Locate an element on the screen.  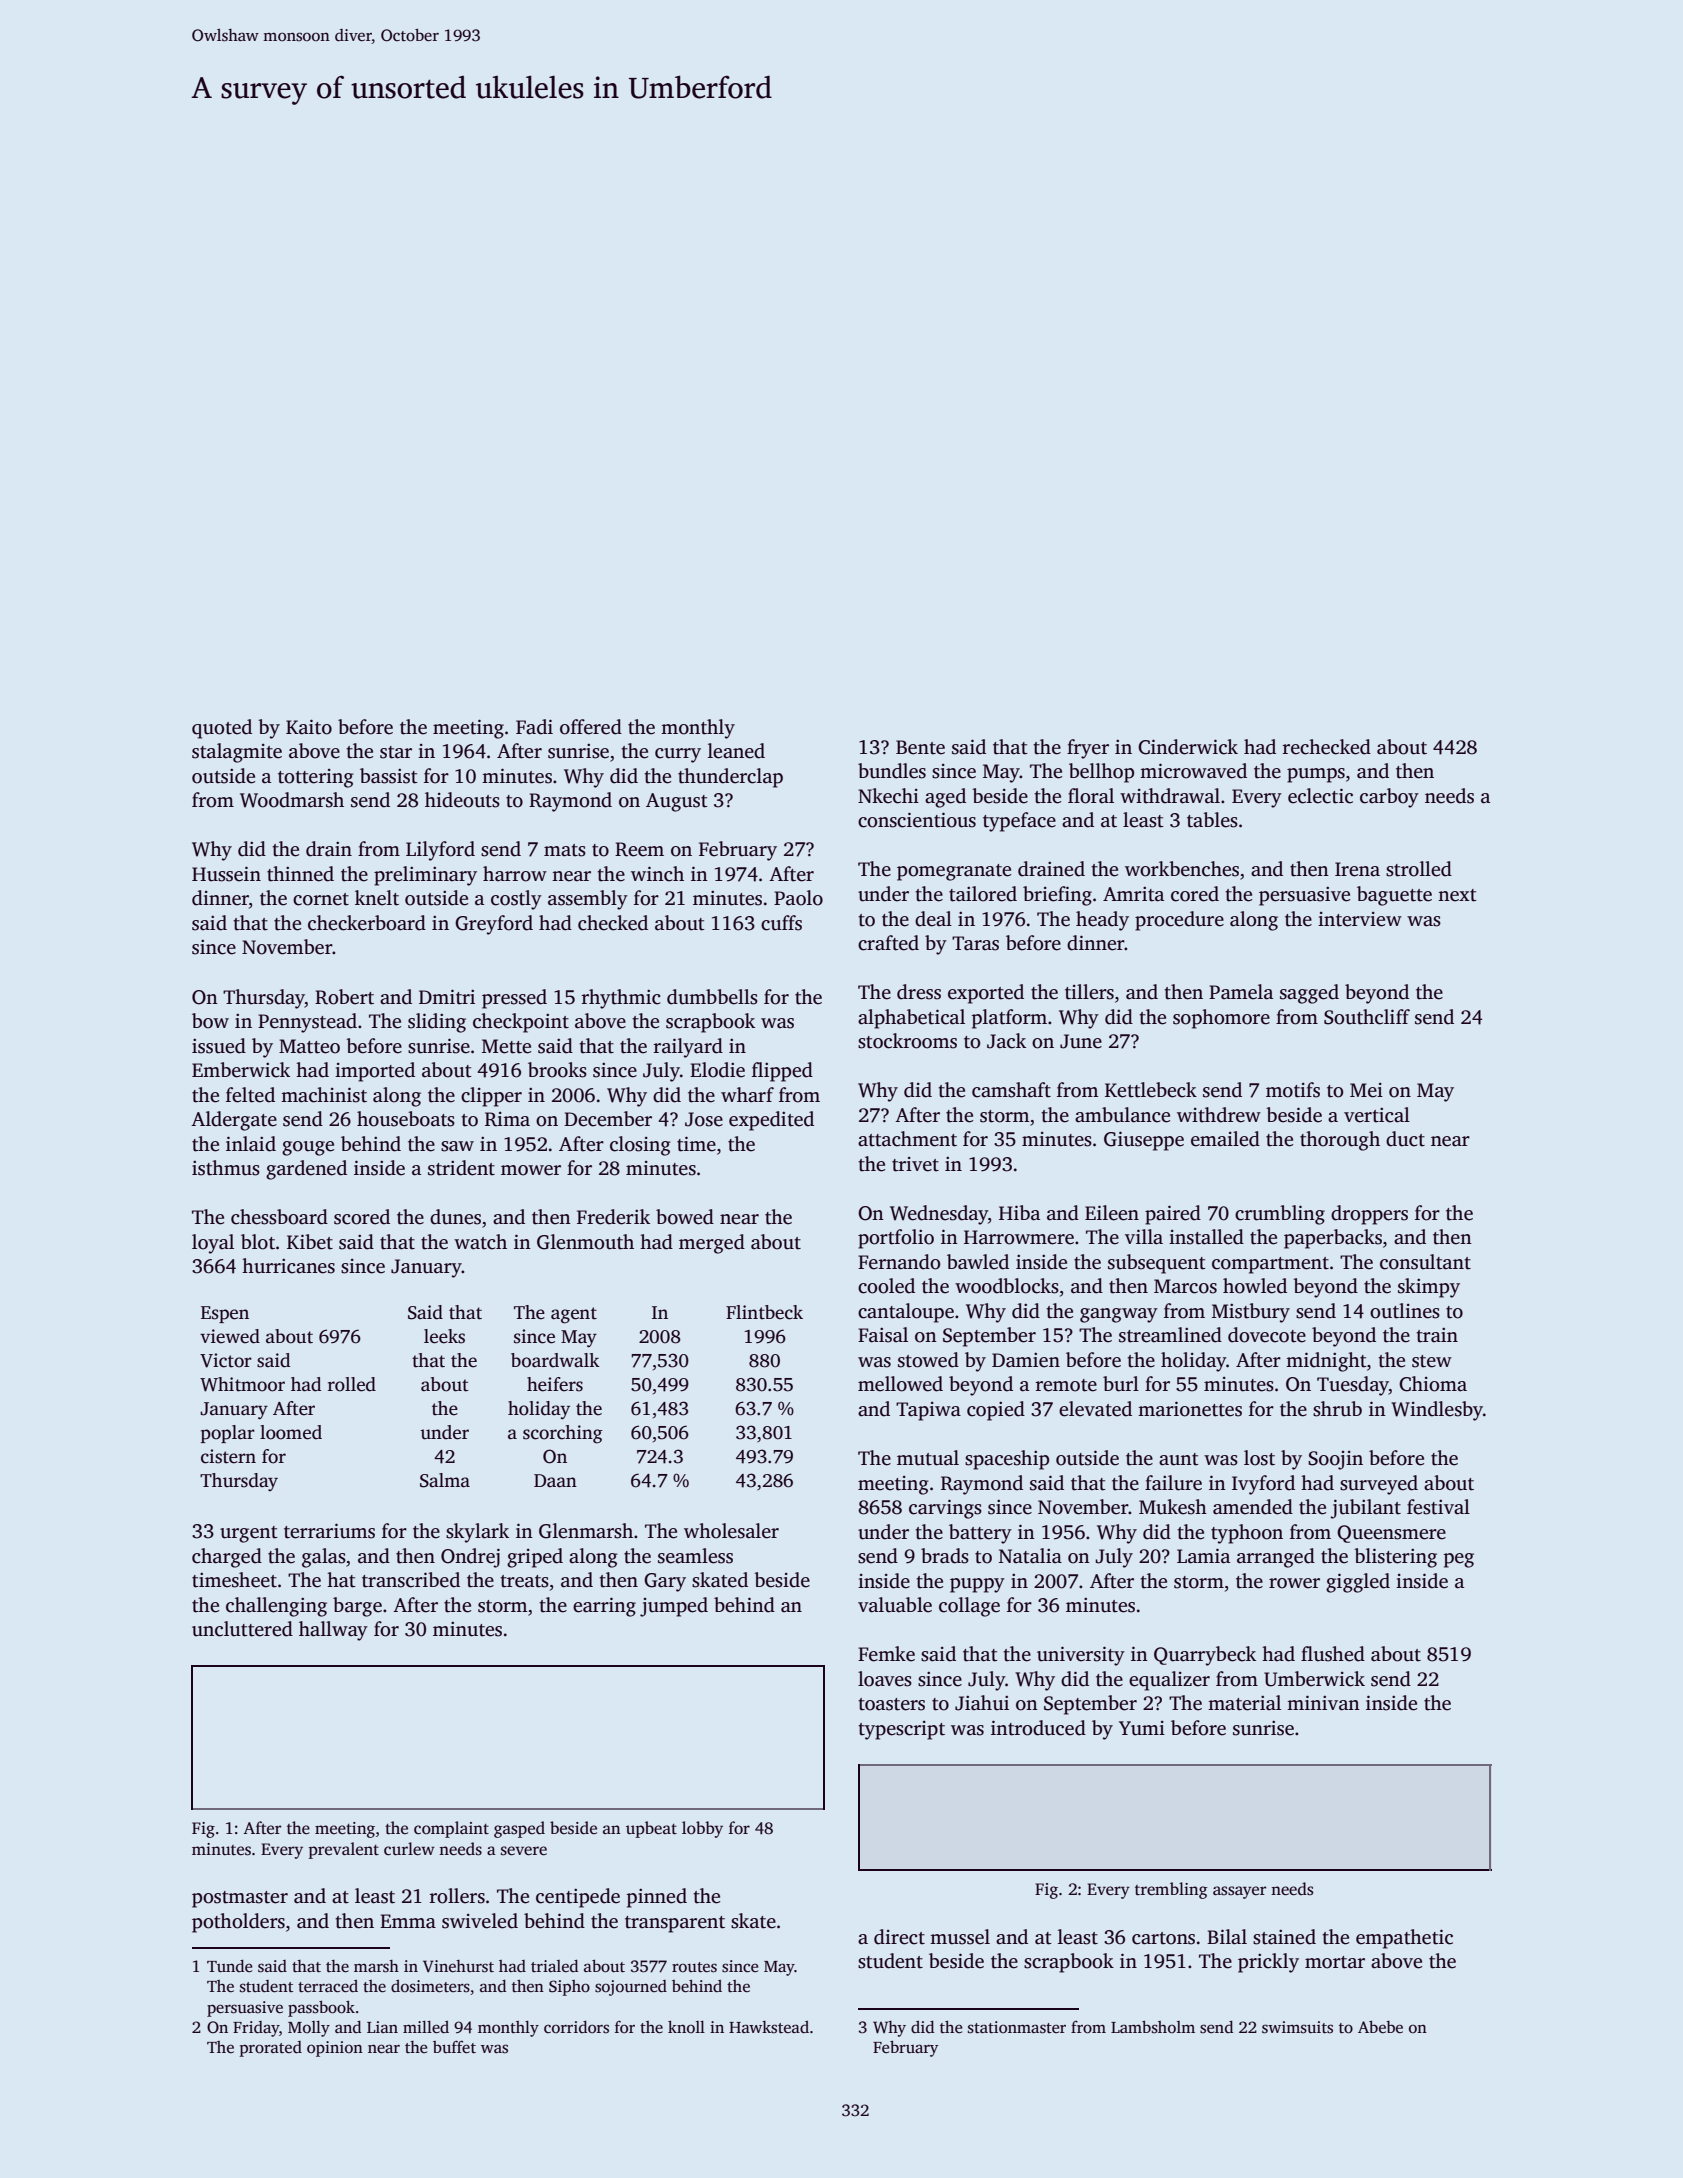
exported is located at coordinates (986, 994).
